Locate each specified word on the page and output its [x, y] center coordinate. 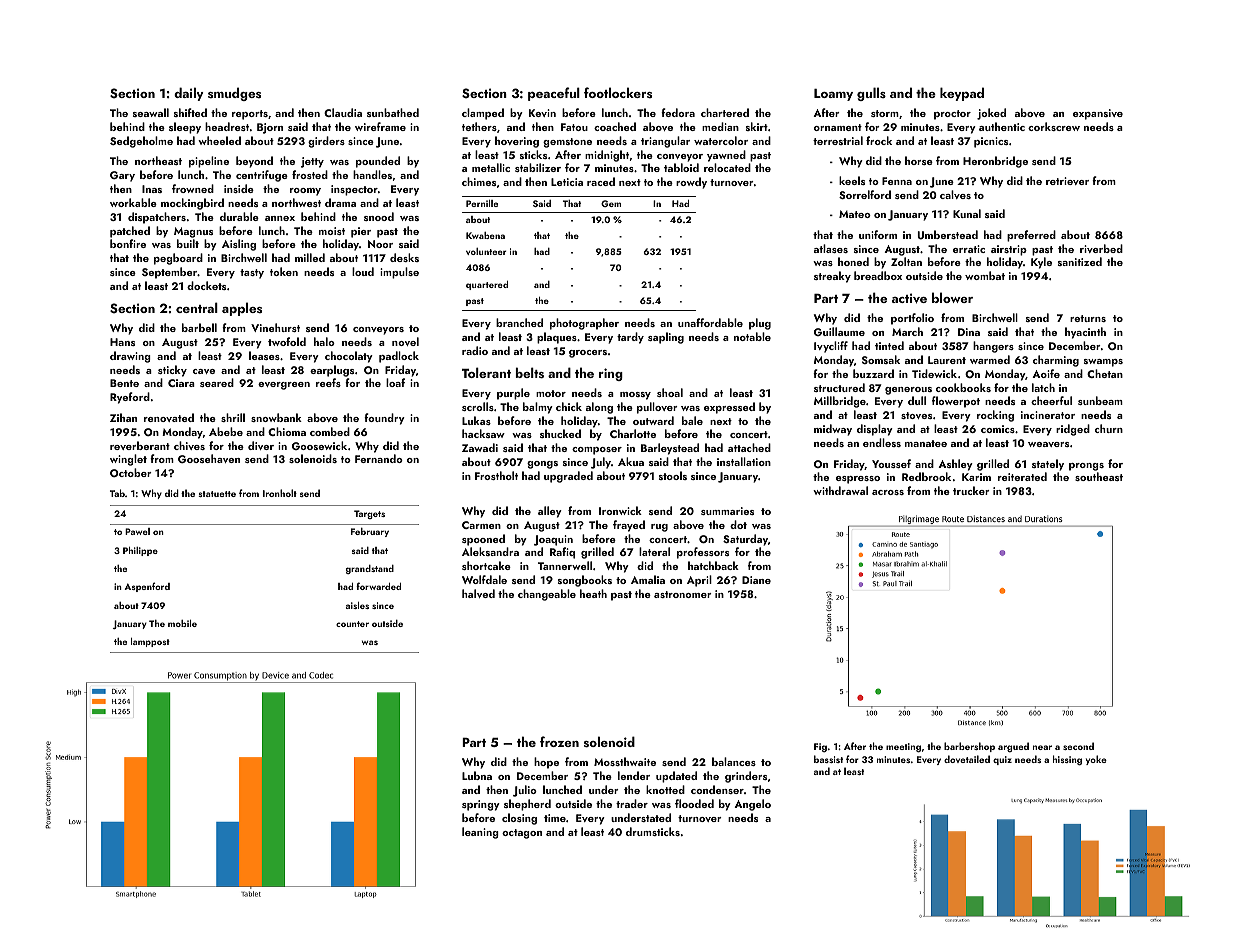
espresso [858, 480]
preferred [1031, 236]
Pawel [137, 531]
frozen [559, 741]
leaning [480, 833]
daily [188, 94]
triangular [665, 142]
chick [569, 406]
